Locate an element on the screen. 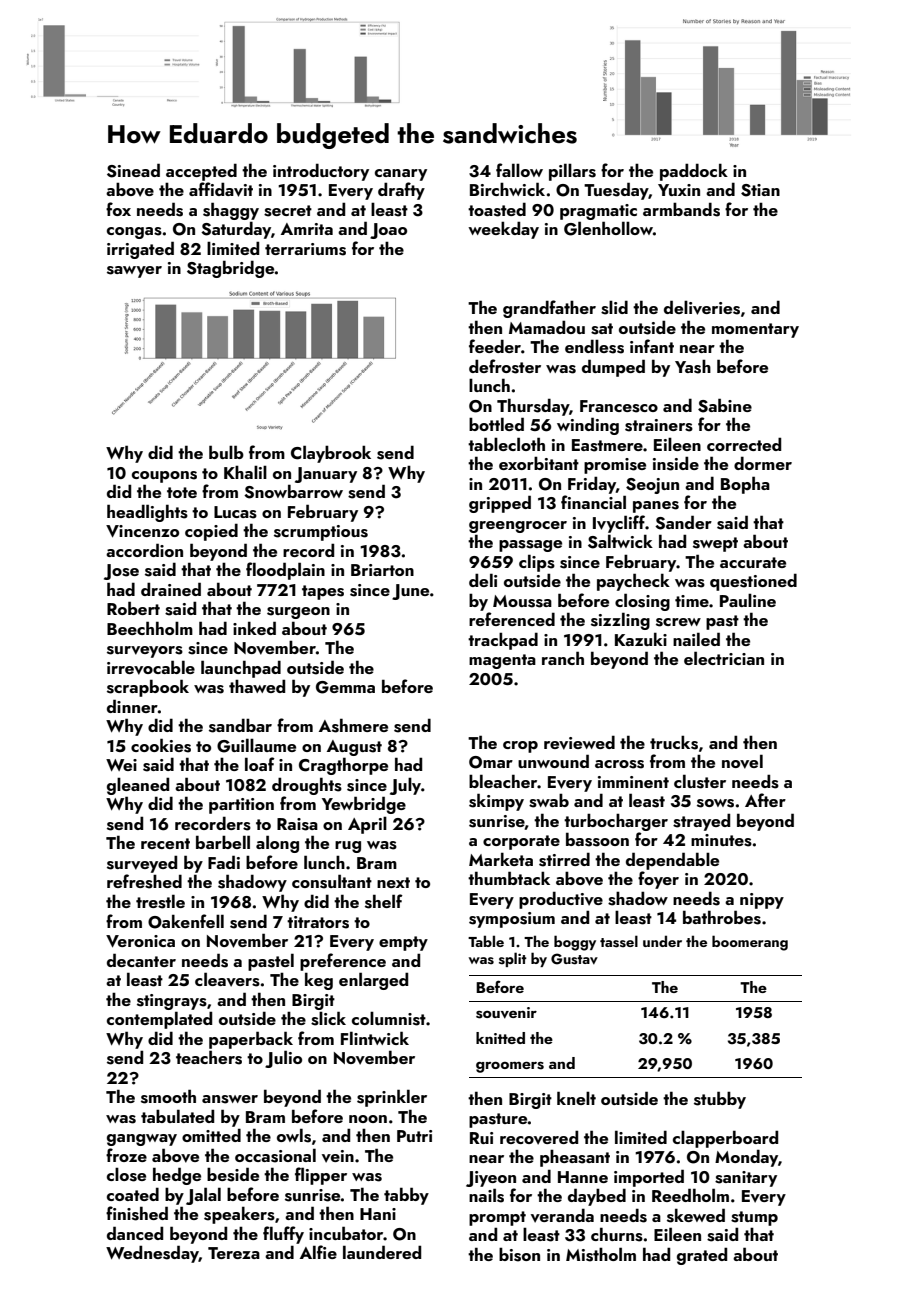  bottled is located at coordinates (496, 424).
